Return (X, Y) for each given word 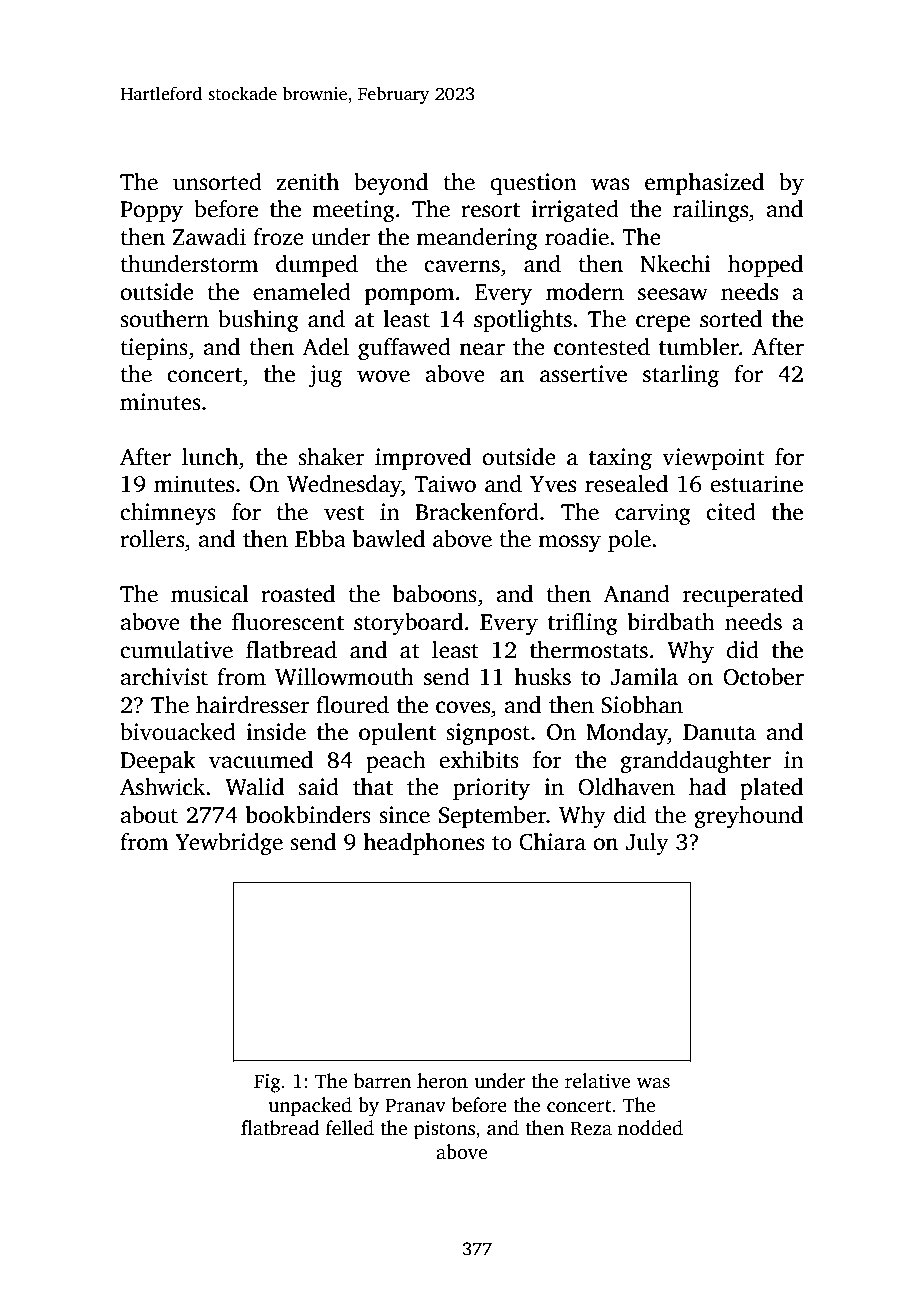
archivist (164, 677)
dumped (317, 266)
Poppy (151, 211)
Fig (267, 1083)
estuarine (756, 484)
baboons (435, 594)
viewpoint (713, 459)
